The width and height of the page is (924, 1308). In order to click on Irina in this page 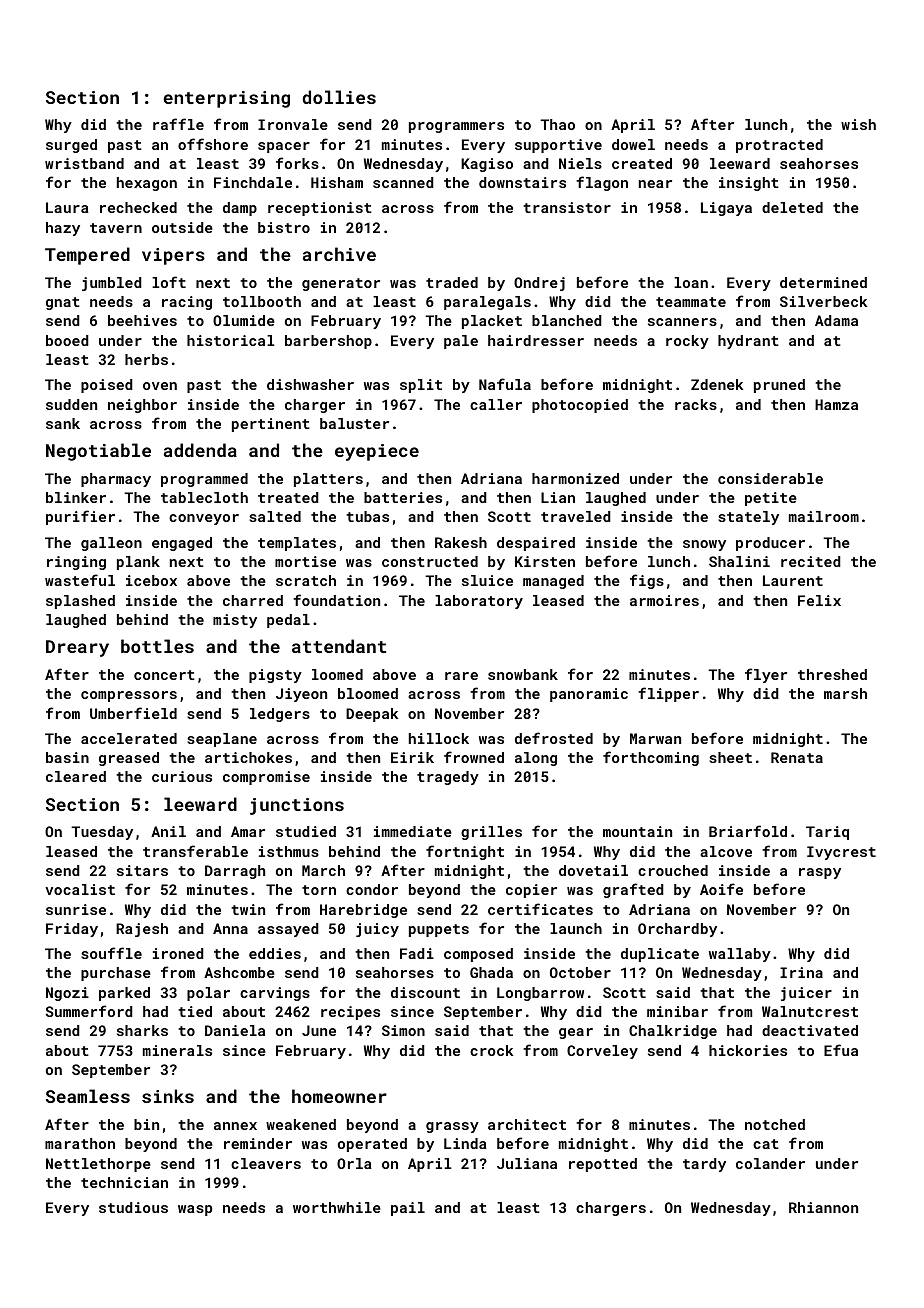, I will do `click(801, 972)`.
